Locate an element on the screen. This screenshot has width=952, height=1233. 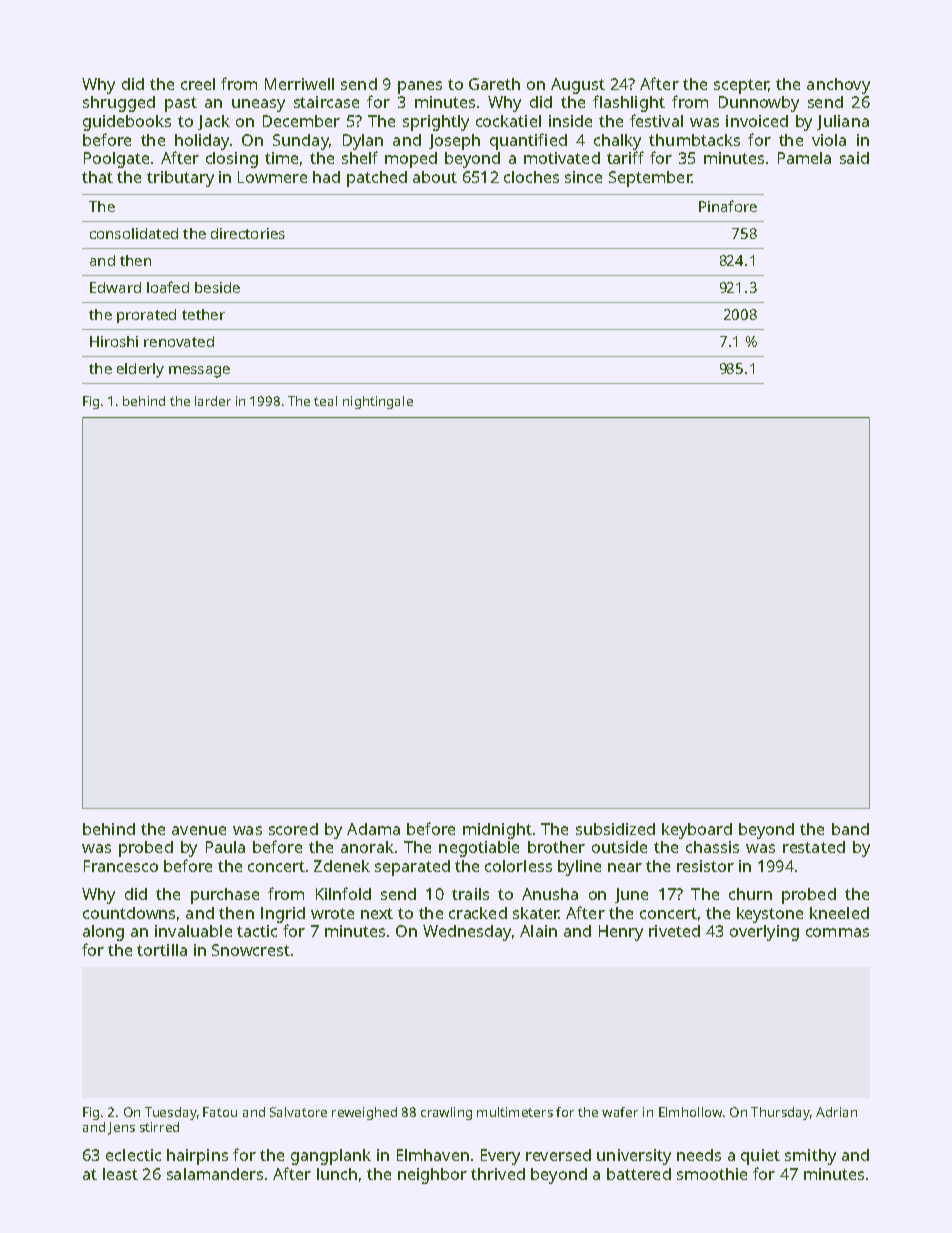
said is located at coordinates (854, 158).
